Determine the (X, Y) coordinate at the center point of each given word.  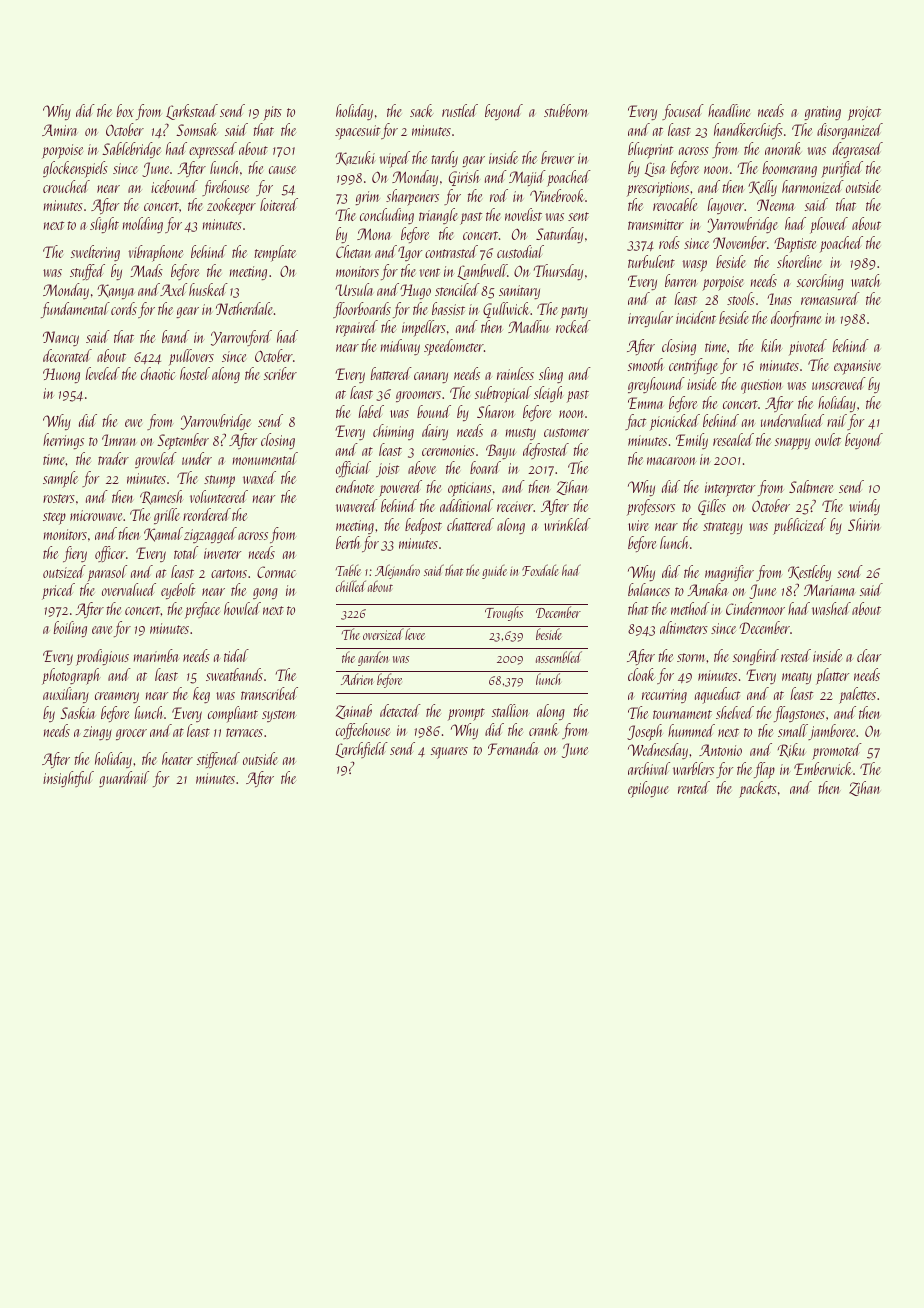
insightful (68, 779)
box (125, 110)
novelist (523, 214)
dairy (435, 432)
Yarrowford (241, 338)
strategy (723, 528)
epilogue (648, 789)
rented (694, 787)
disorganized (850, 131)
